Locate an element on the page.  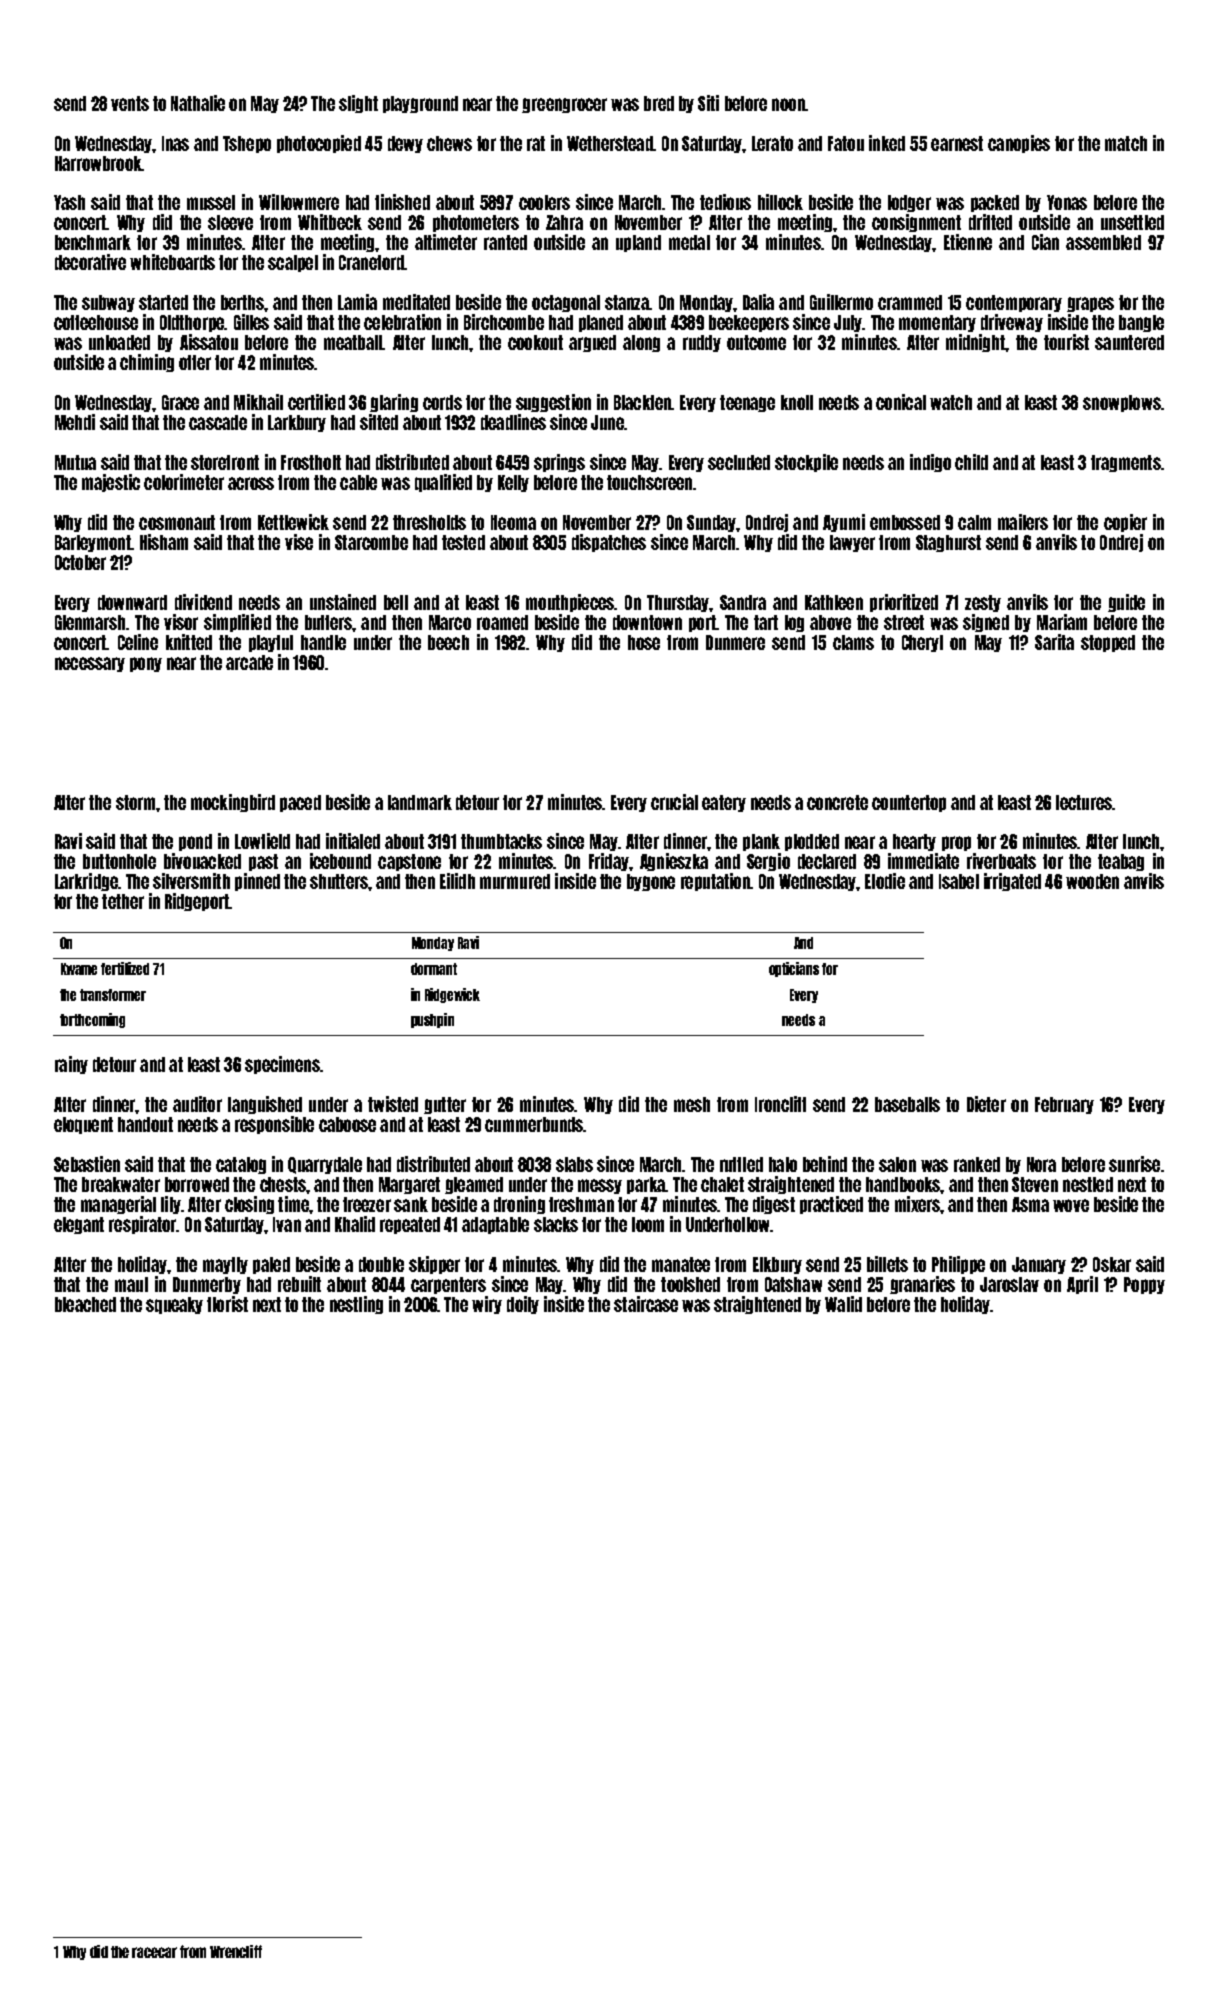
April is located at coordinates (1082, 1285).
